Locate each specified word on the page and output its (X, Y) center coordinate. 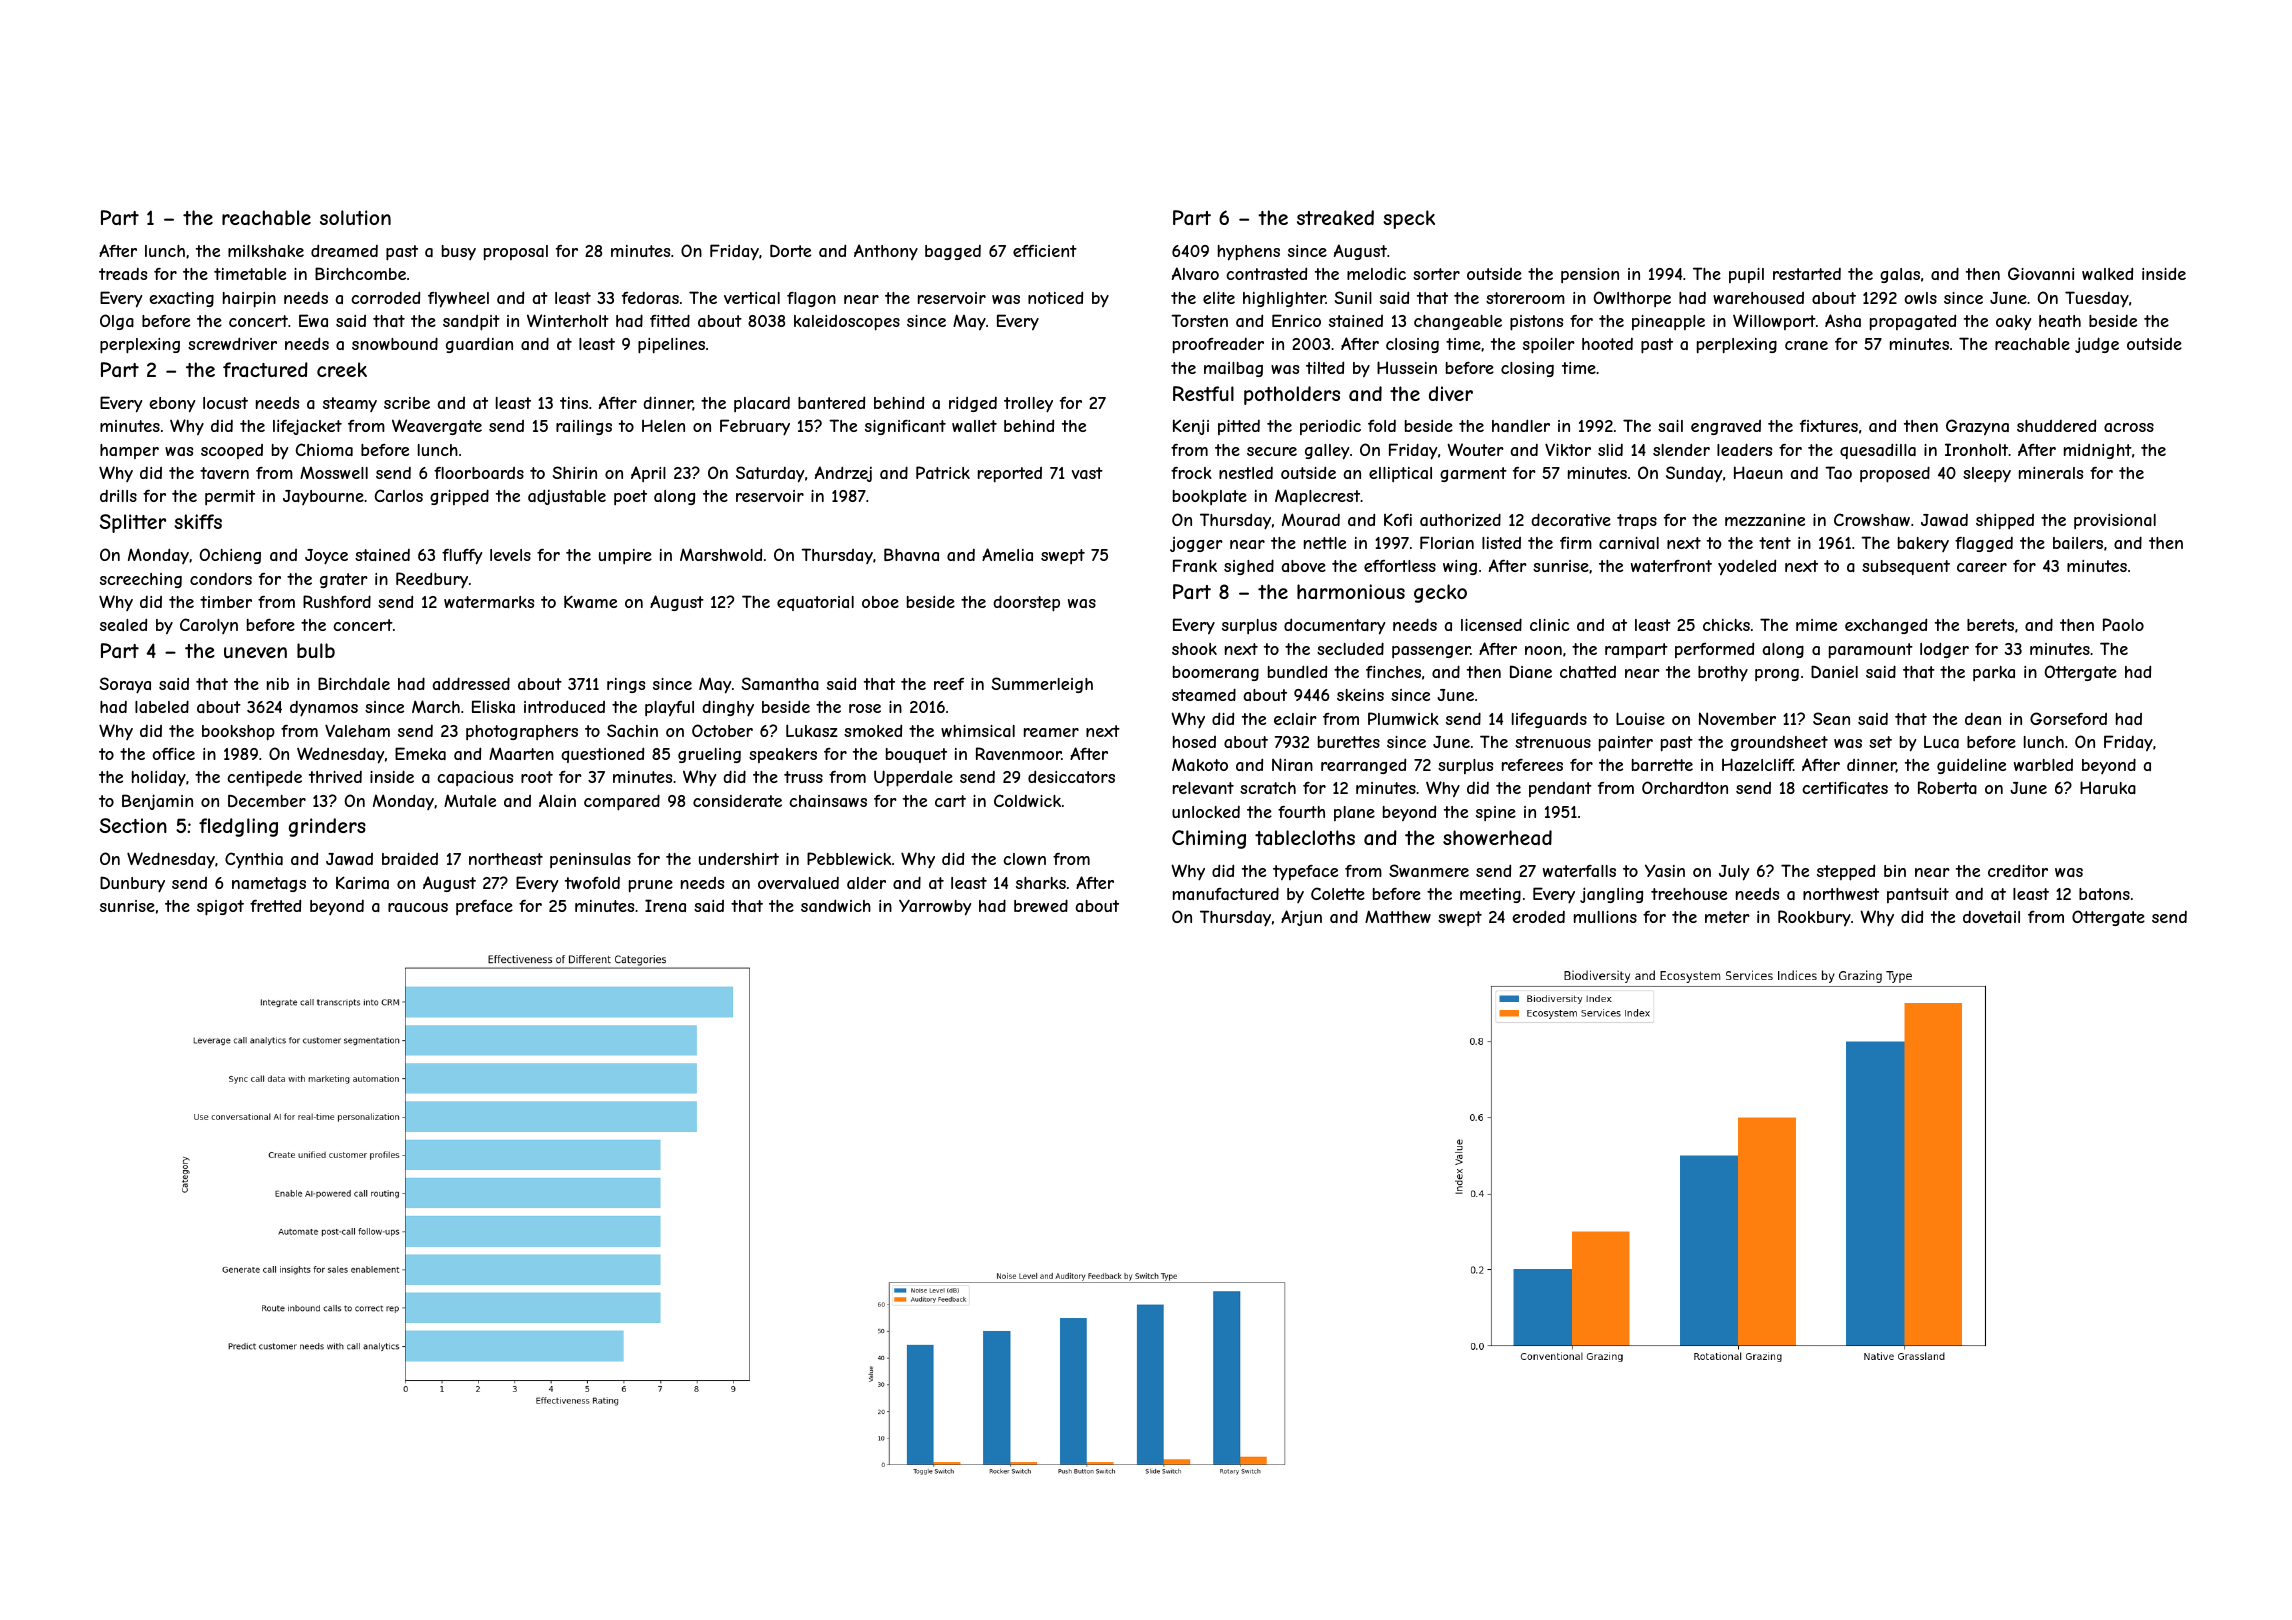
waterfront (1671, 566)
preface (484, 907)
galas (1900, 275)
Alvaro (1195, 273)
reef (949, 684)
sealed (123, 624)
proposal (516, 253)
